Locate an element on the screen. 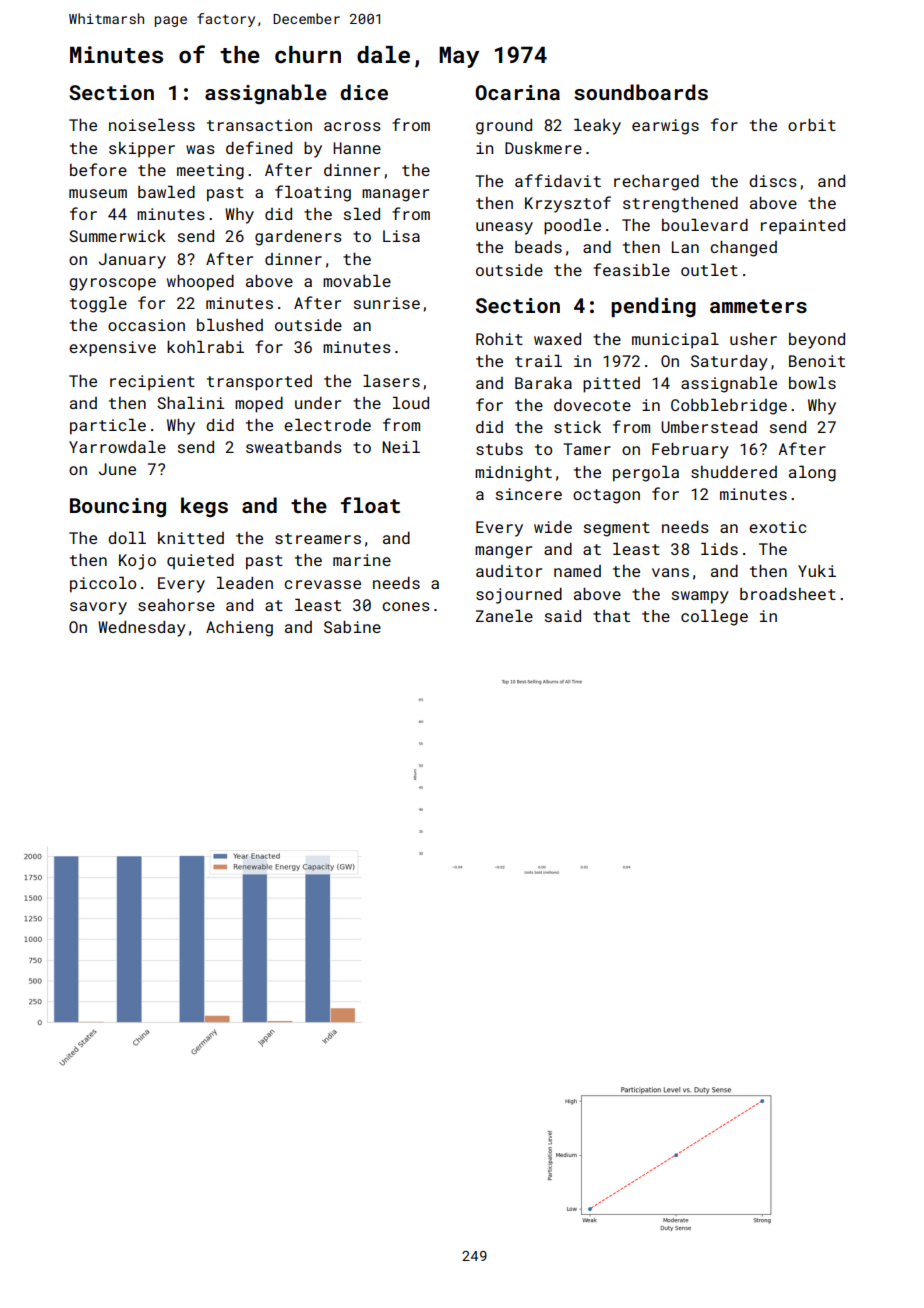 This screenshot has width=924, height=1308. dice is located at coordinates (364, 92).
